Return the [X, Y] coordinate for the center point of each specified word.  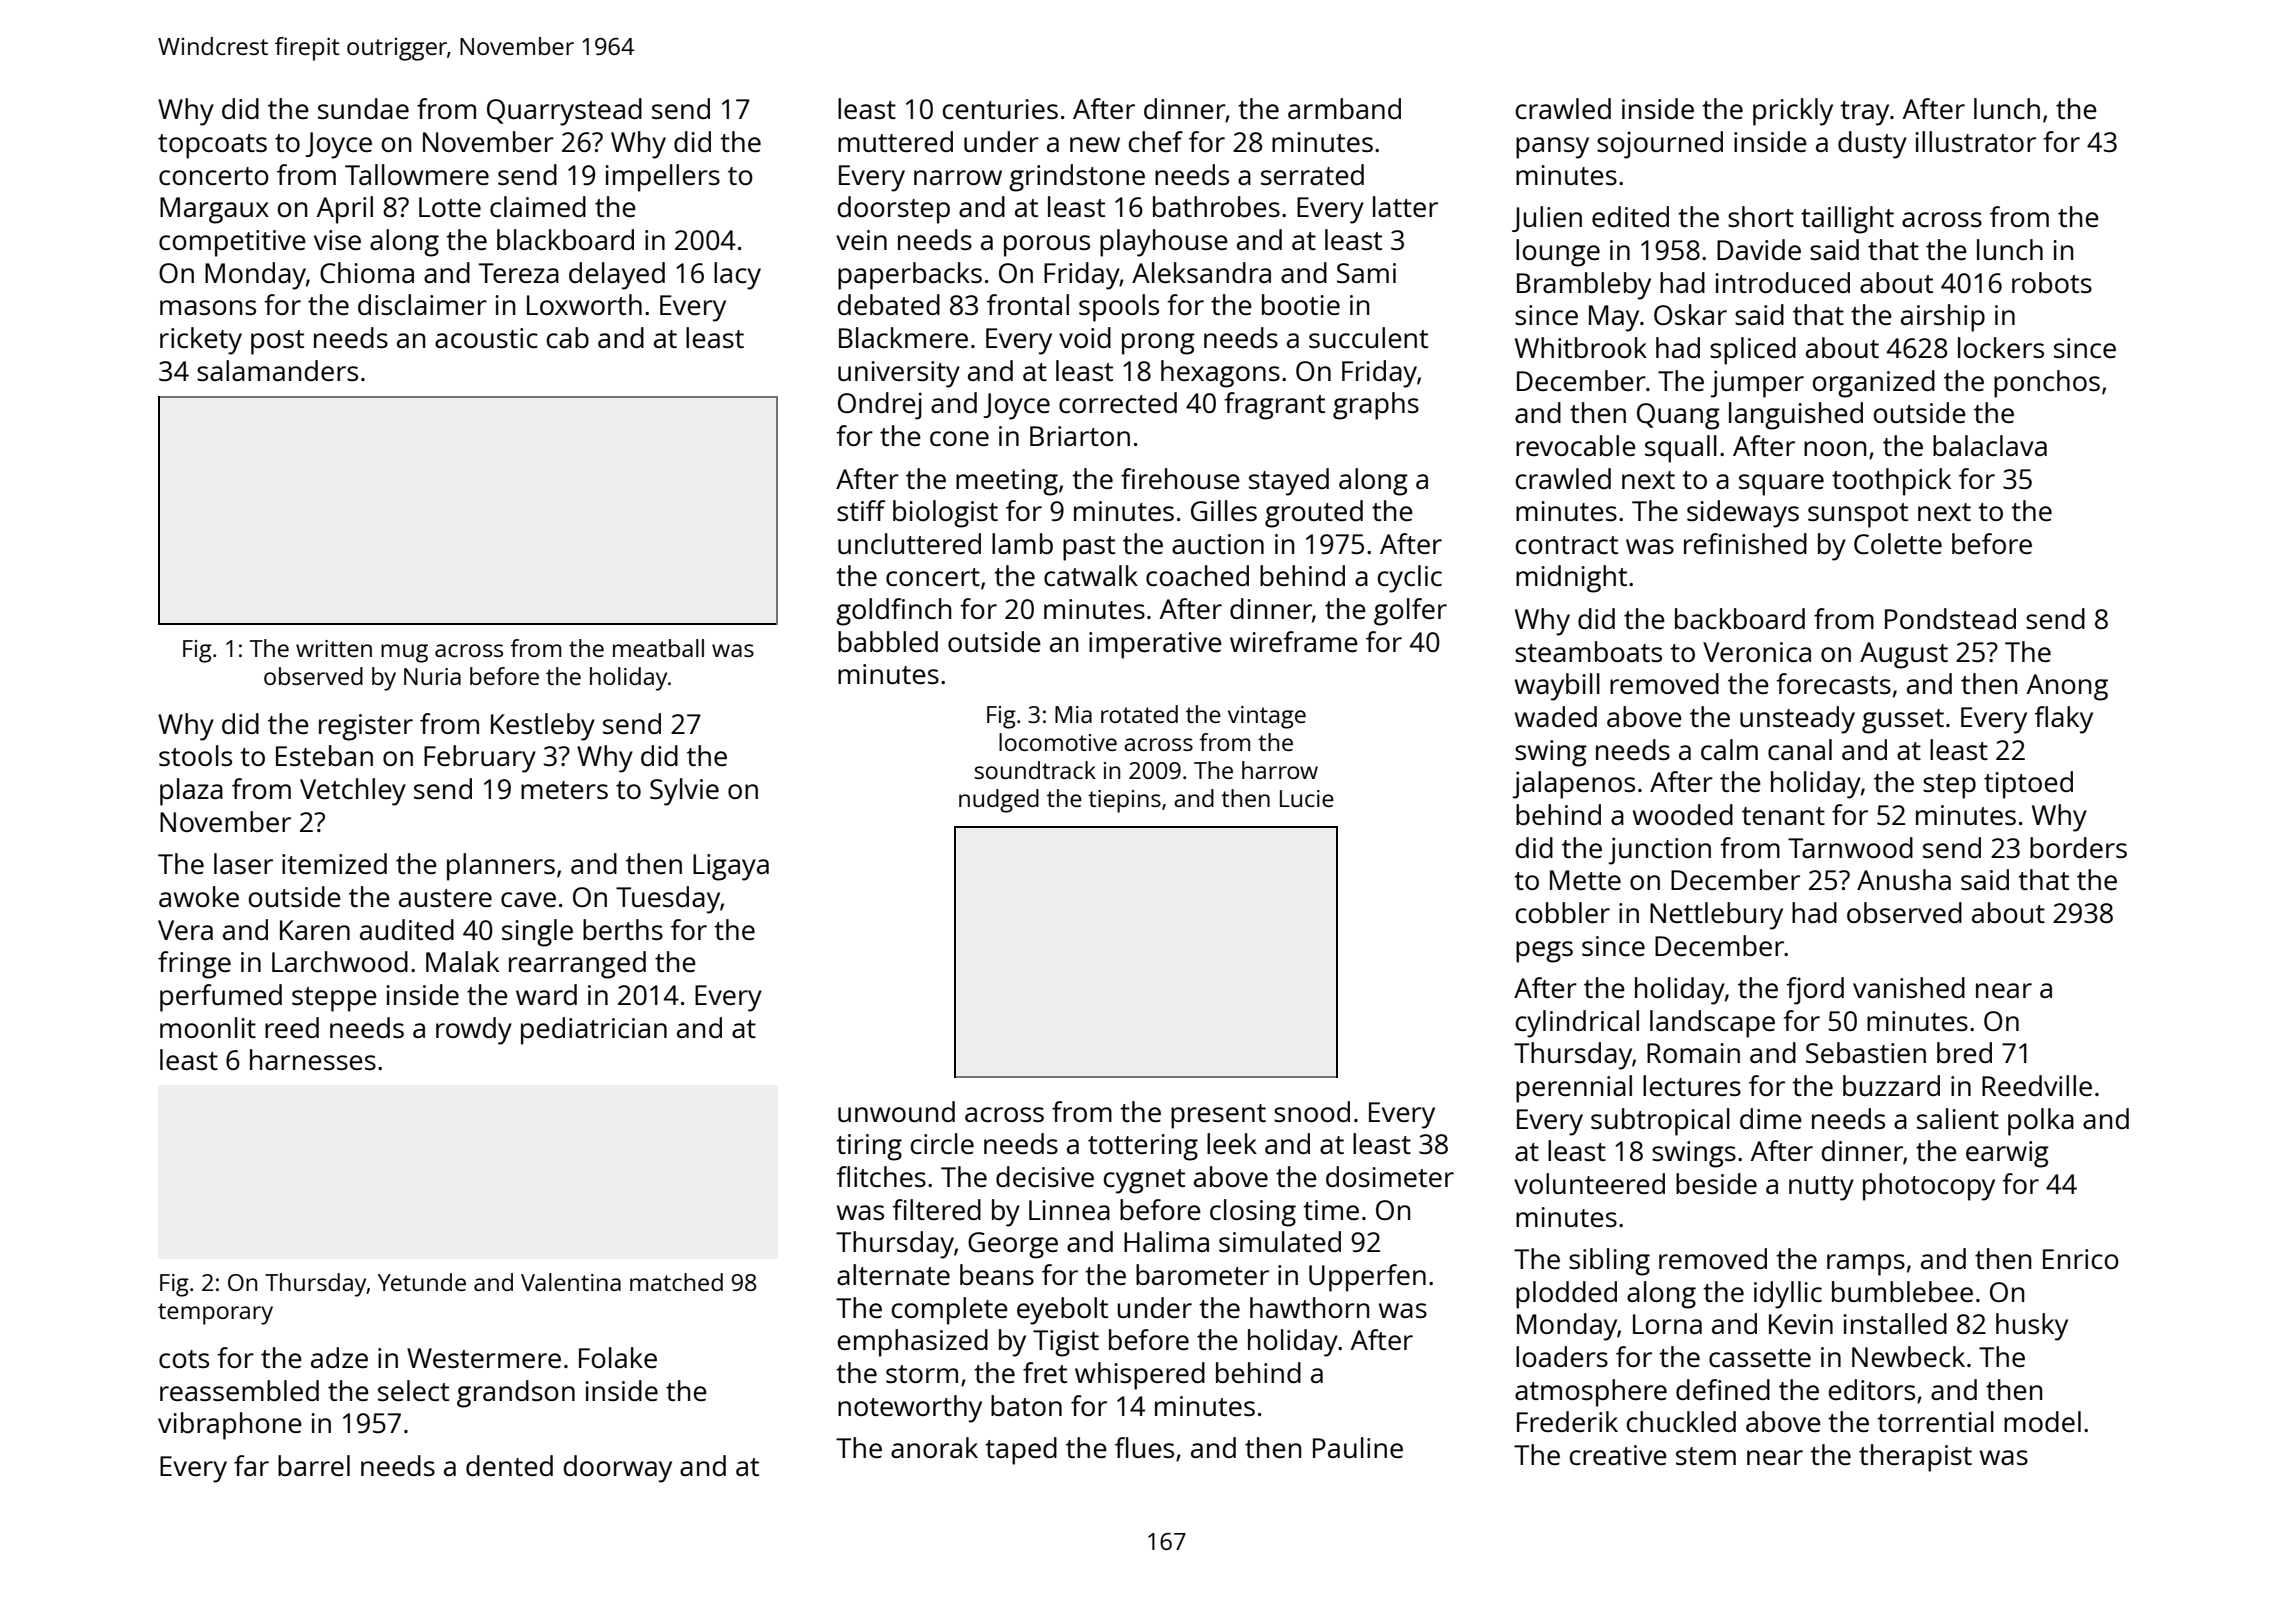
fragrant [1274, 406]
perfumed [221, 998]
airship [1943, 318]
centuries [1000, 109]
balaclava [1990, 445]
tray [1864, 113]
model [2042, 1421]
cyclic [1410, 579]
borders [2078, 847]
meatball [658, 648]
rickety [201, 341]
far [251, 1465]
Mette [1585, 880]
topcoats [212, 146]
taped [1021, 1451]
